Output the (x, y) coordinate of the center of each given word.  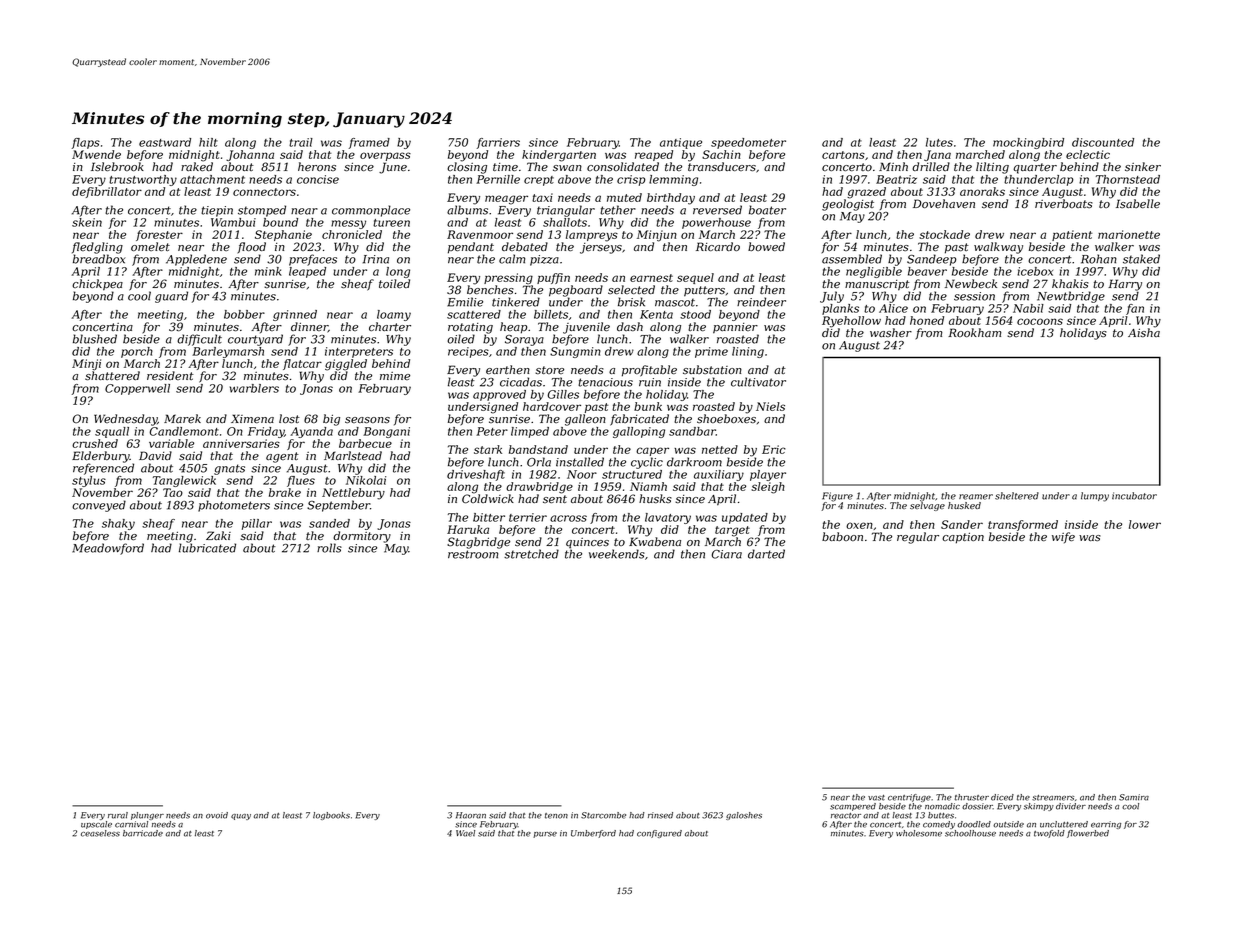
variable (171, 443)
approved (499, 395)
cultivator (758, 382)
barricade (143, 833)
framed (369, 143)
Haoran (471, 815)
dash (630, 326)
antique (681, 143)
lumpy (1095, 497)
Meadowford (108, 549)
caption (963, 538)
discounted (1103, 142)
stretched (531, 554)
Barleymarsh (228, 352)
